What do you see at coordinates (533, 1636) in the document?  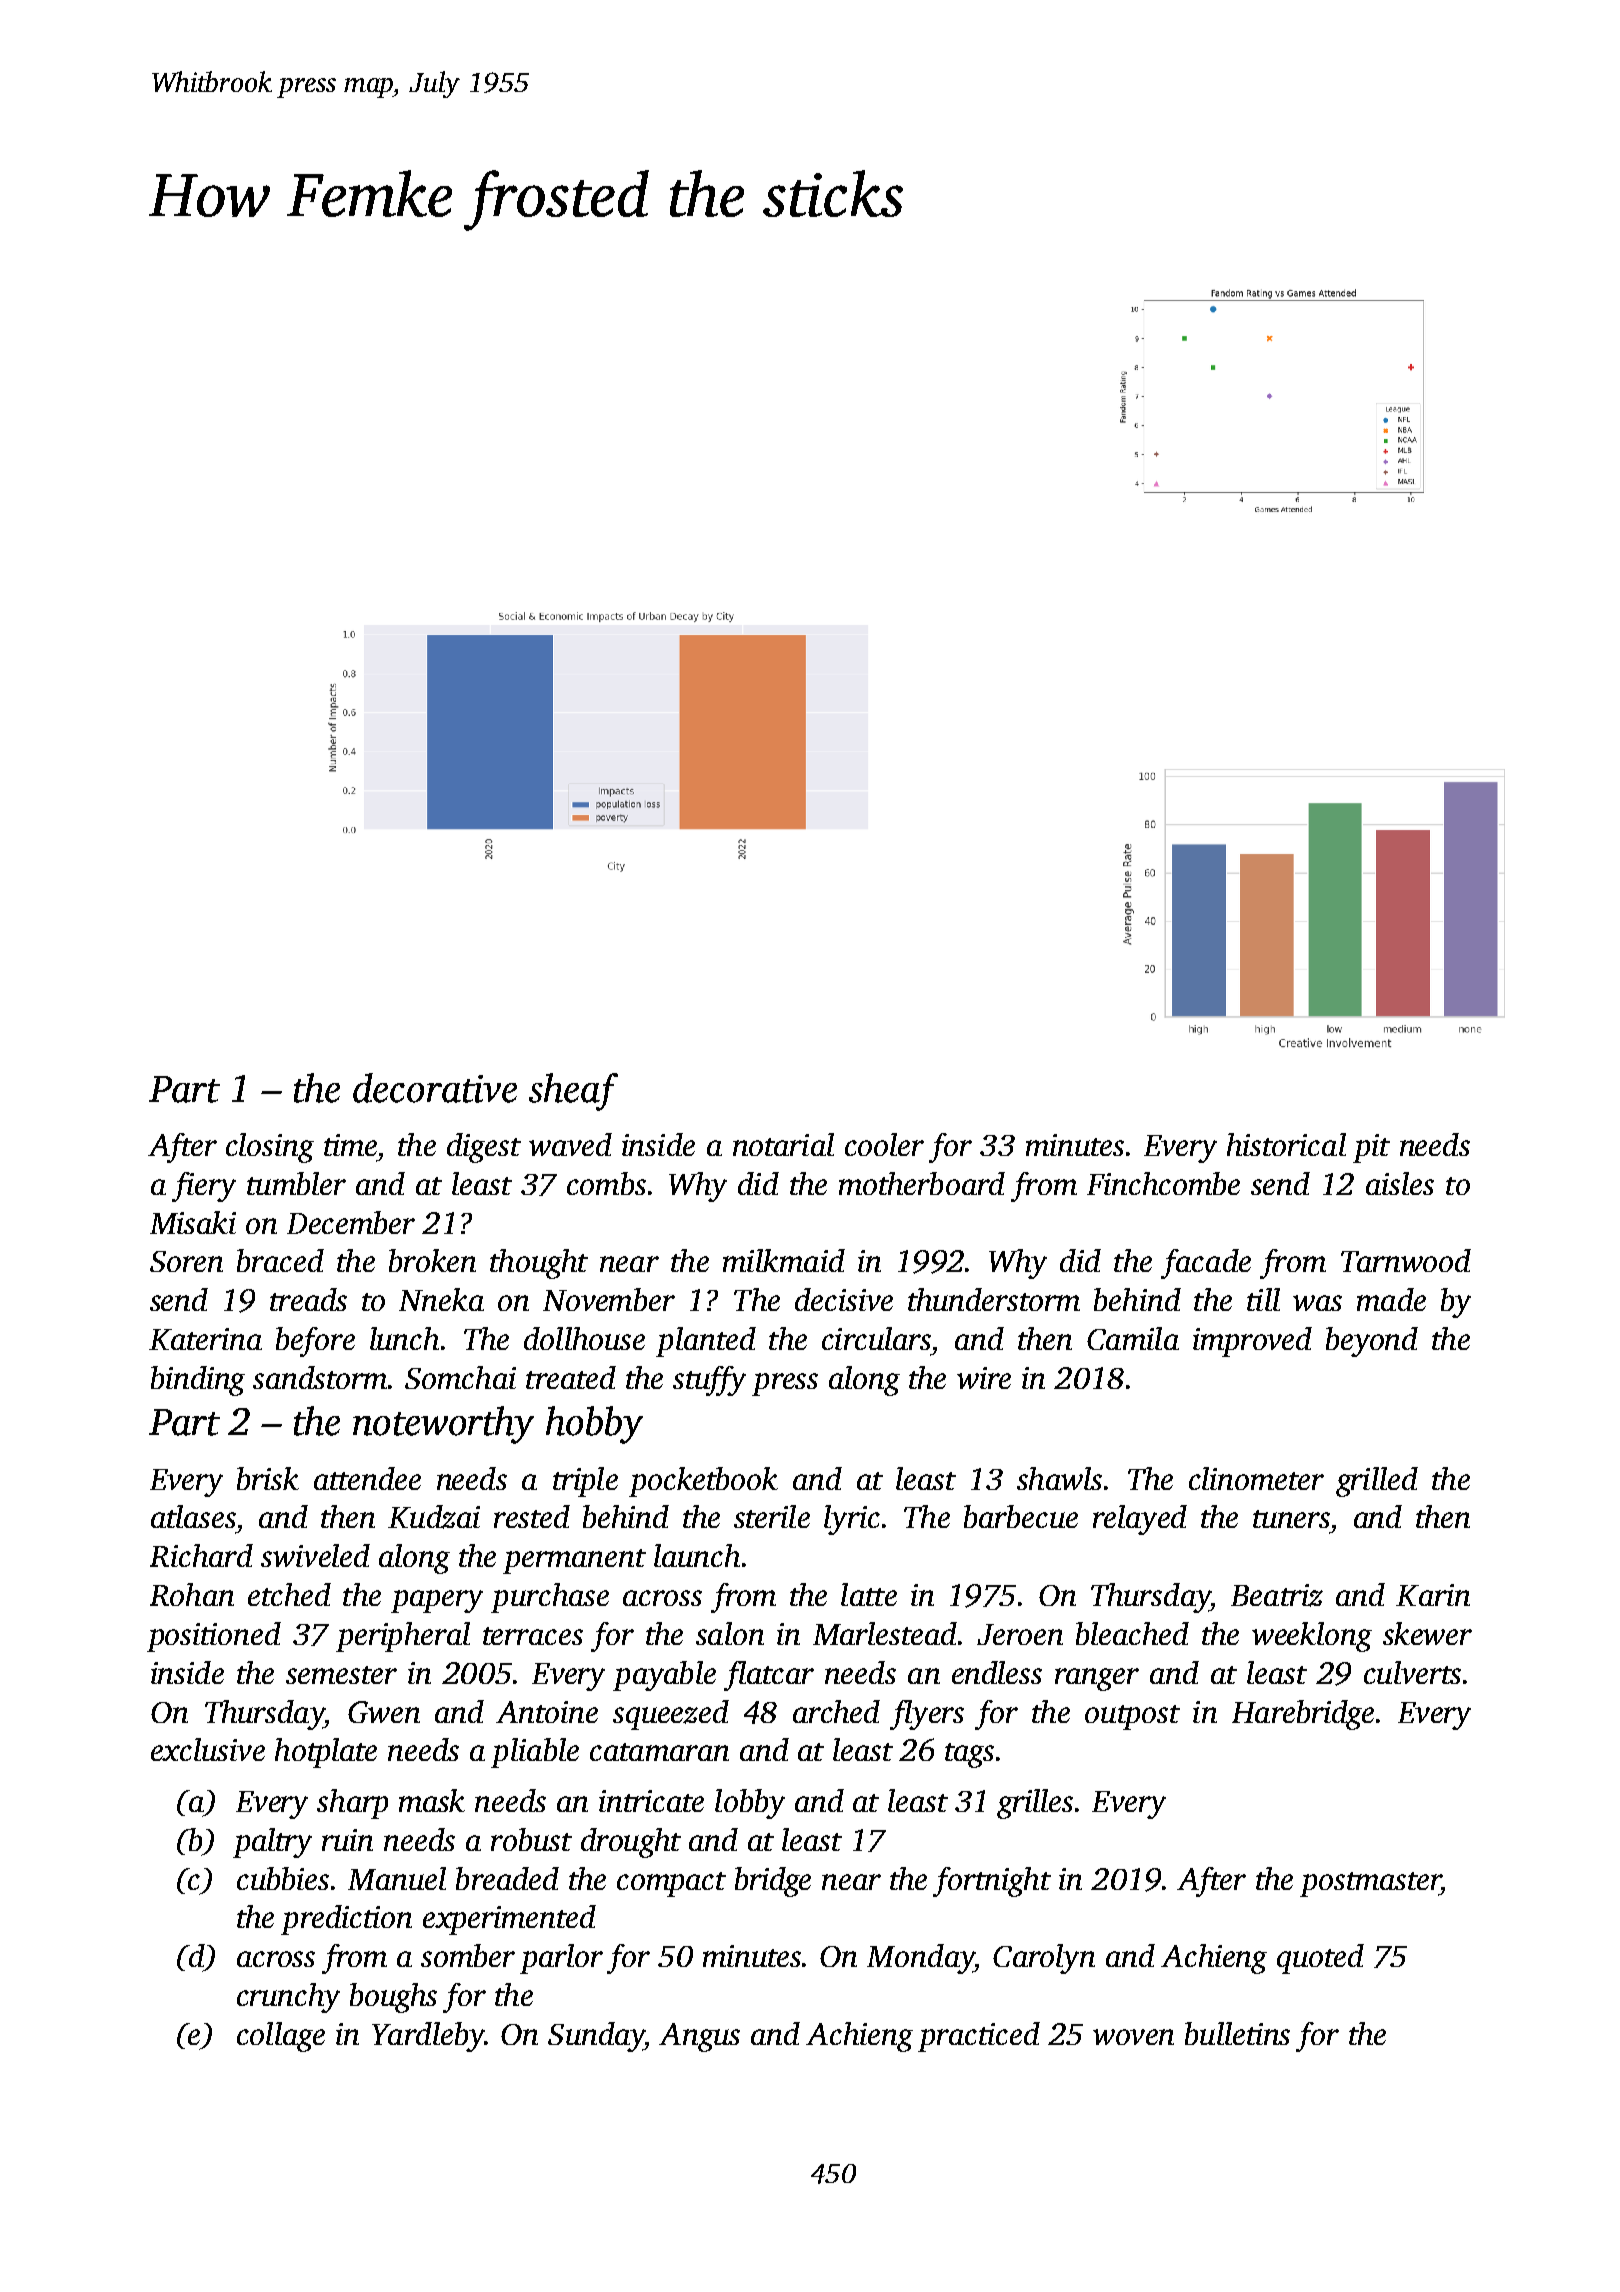 I see `terraces` at bounding box center [533, 1636].
